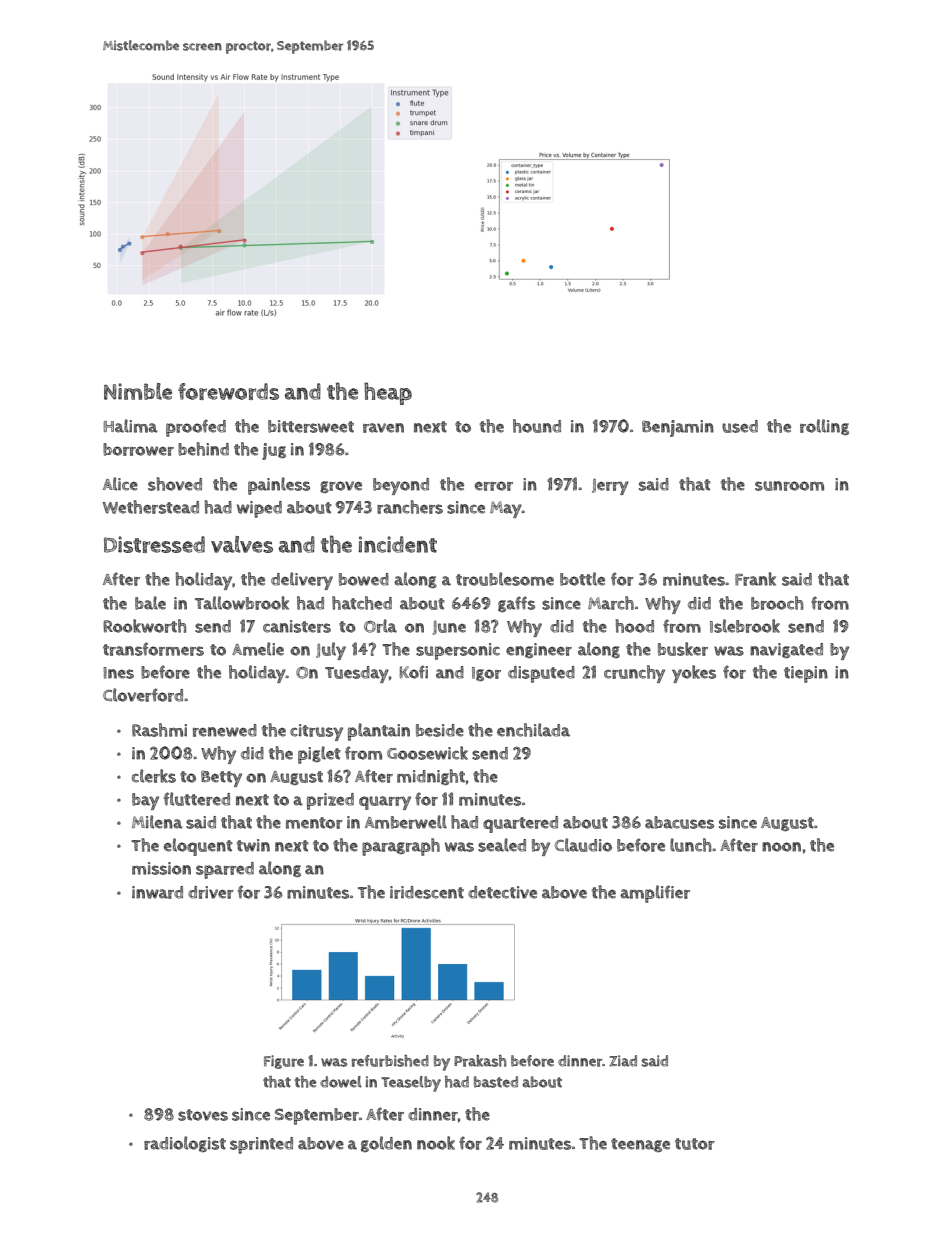 The height and width of the screenshot is (1233, 952). Describe the element at coordinates (185, 1144) in the screenshot. I see `radiologist` at that location.
